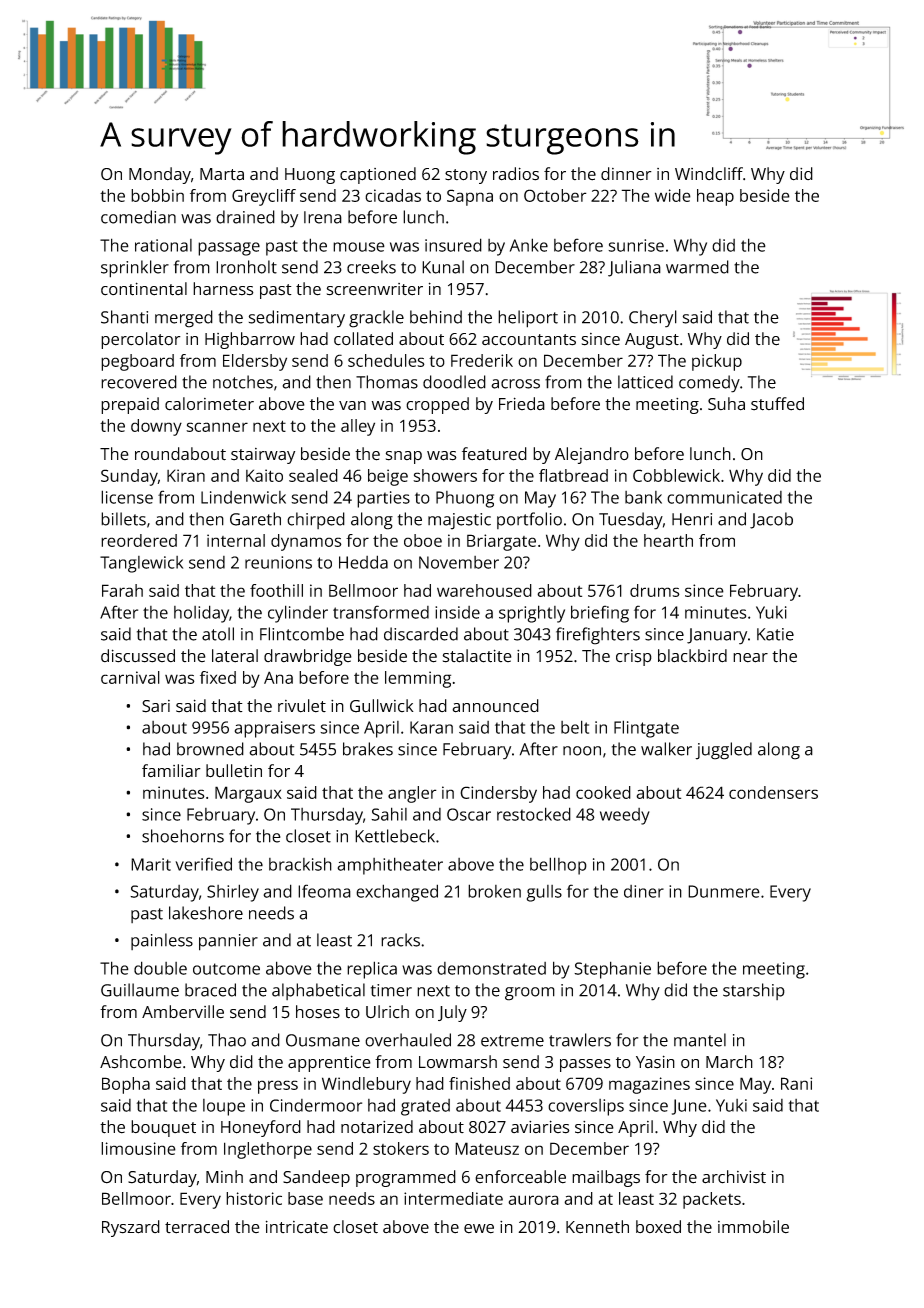 Image resolution: width=924 pixels, height=1308 pixels. Describe the element at coordinates (773, 792) in the screenshot. I see `condensers` at that location.
